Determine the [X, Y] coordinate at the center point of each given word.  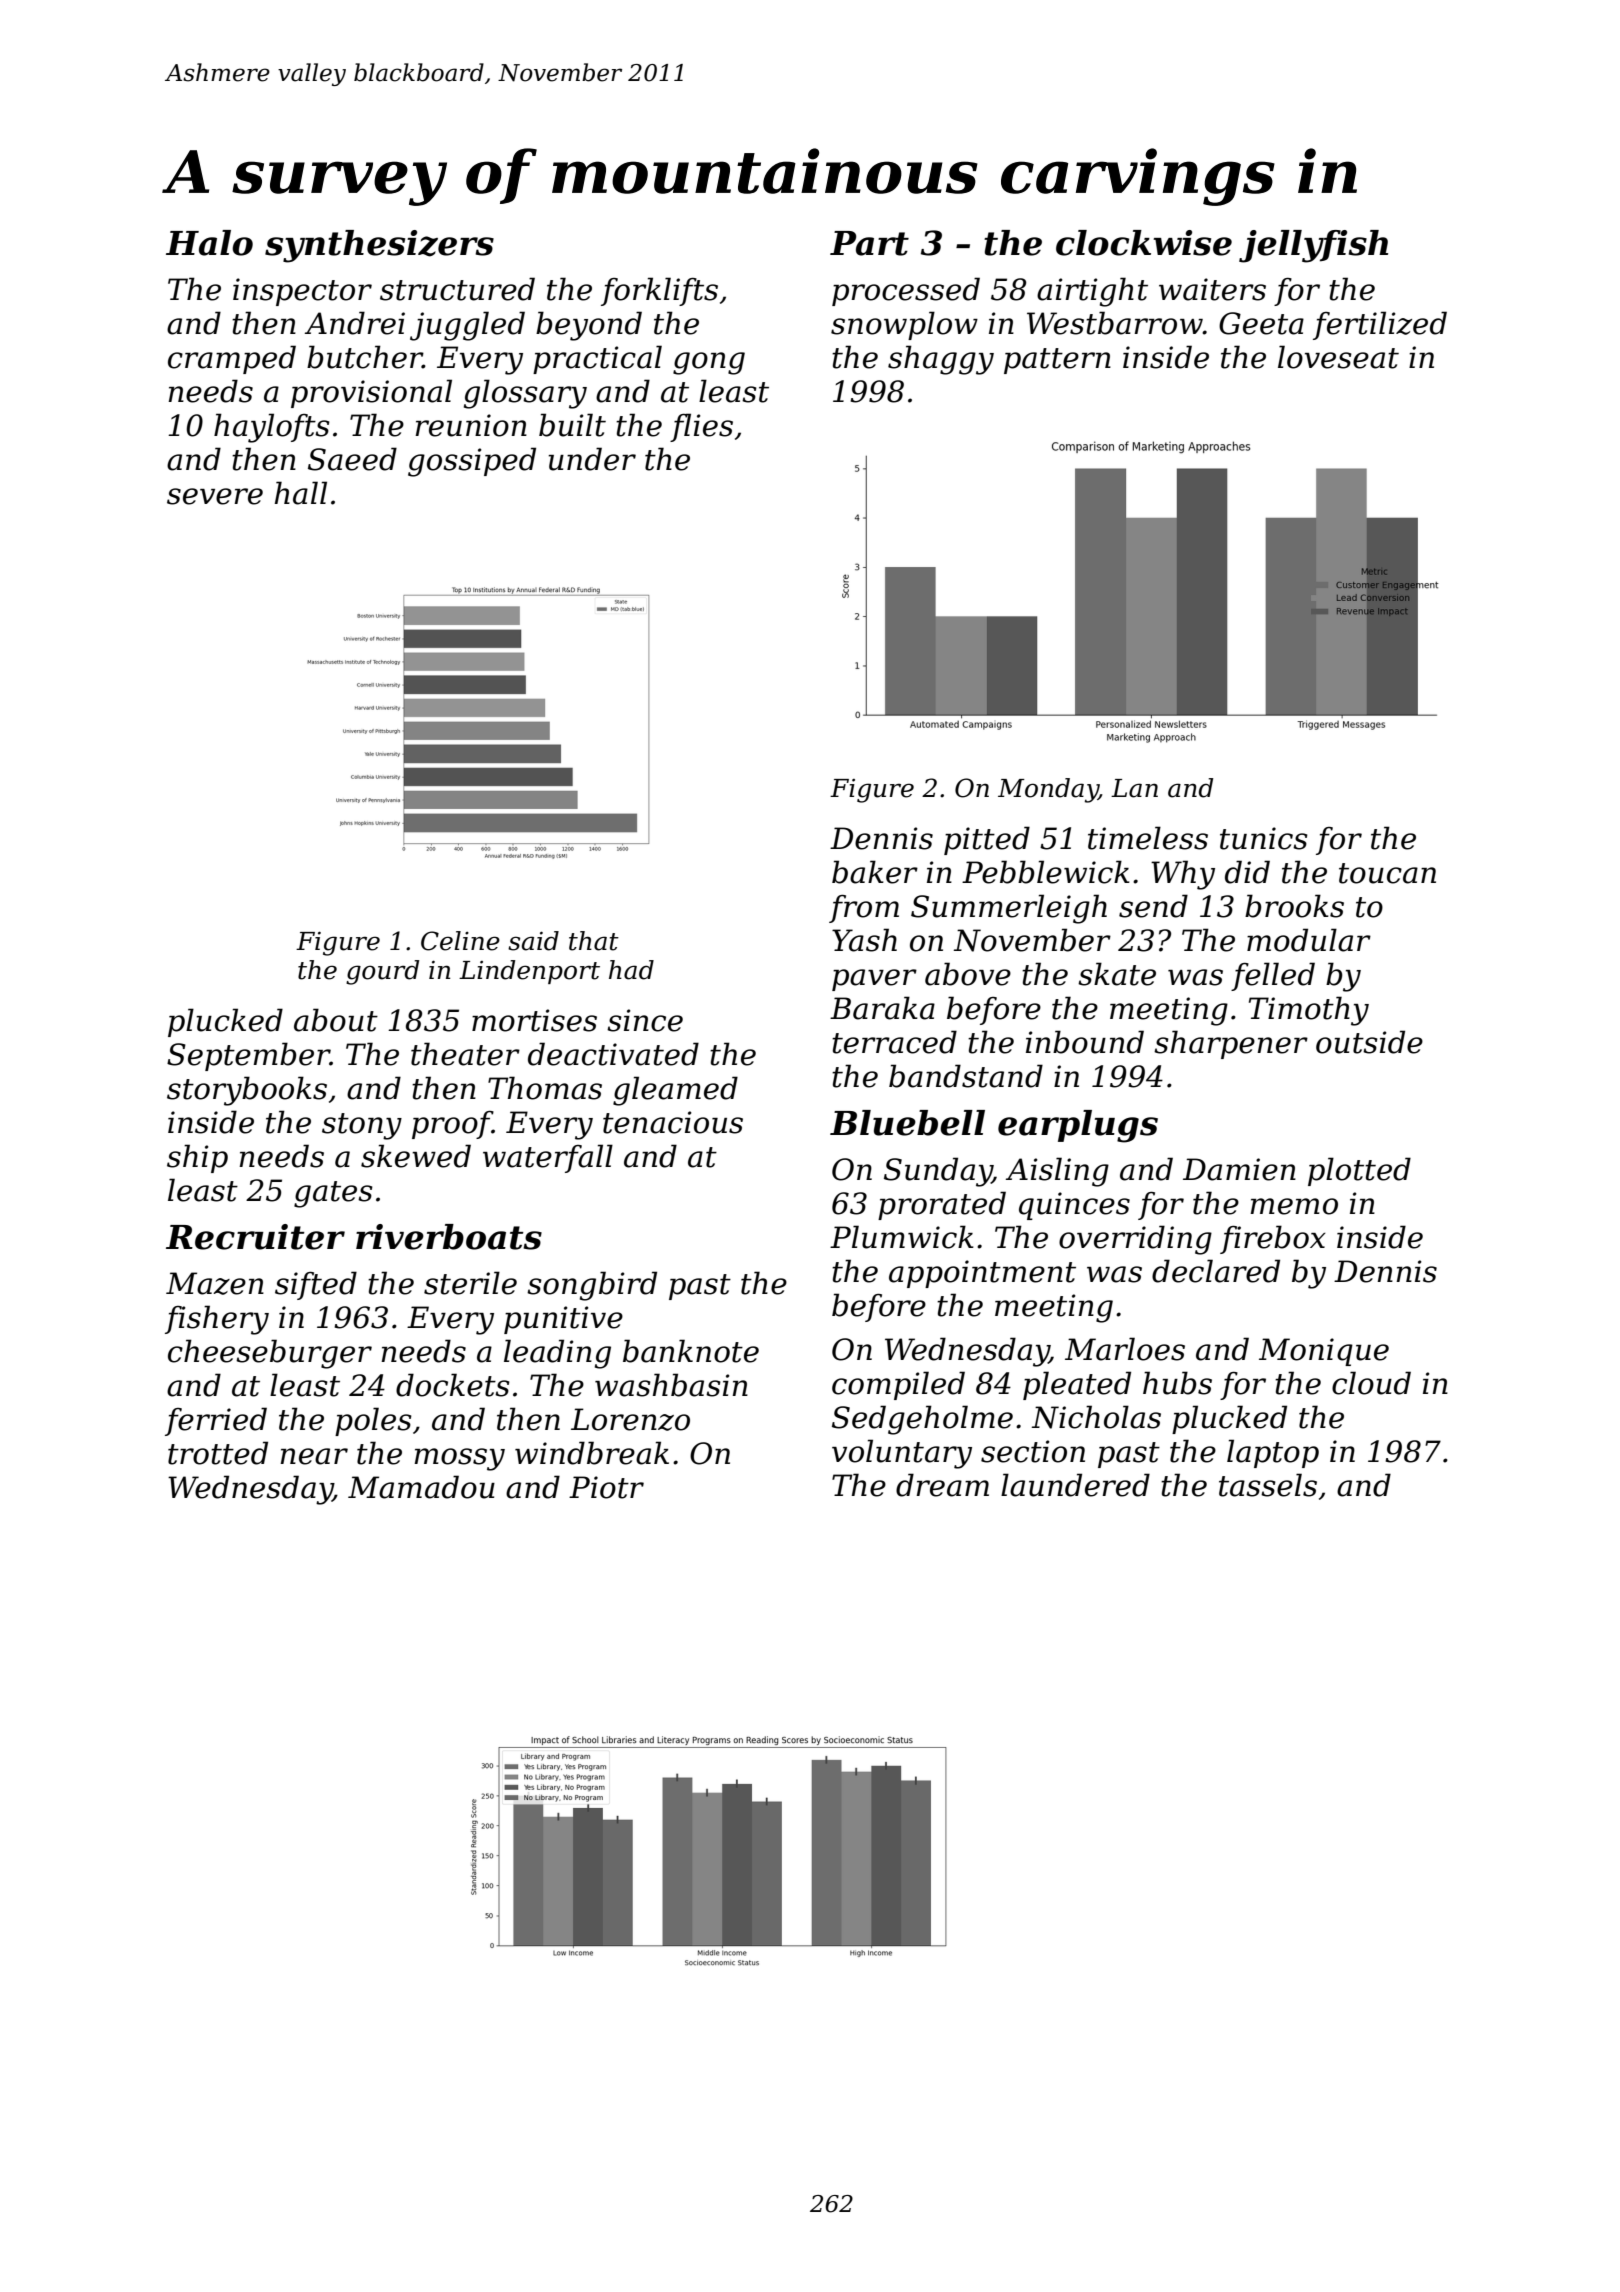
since [645, 1020]
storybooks [247, 1091]
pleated [1077, 1385]
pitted [987, 840]
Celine [460, 941]
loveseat [1338, 357]
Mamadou [421, 1487]
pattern [1057, 361]
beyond [589, 326]
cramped [232, 359]
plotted [1359, 1171]
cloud [1371, 1383]
